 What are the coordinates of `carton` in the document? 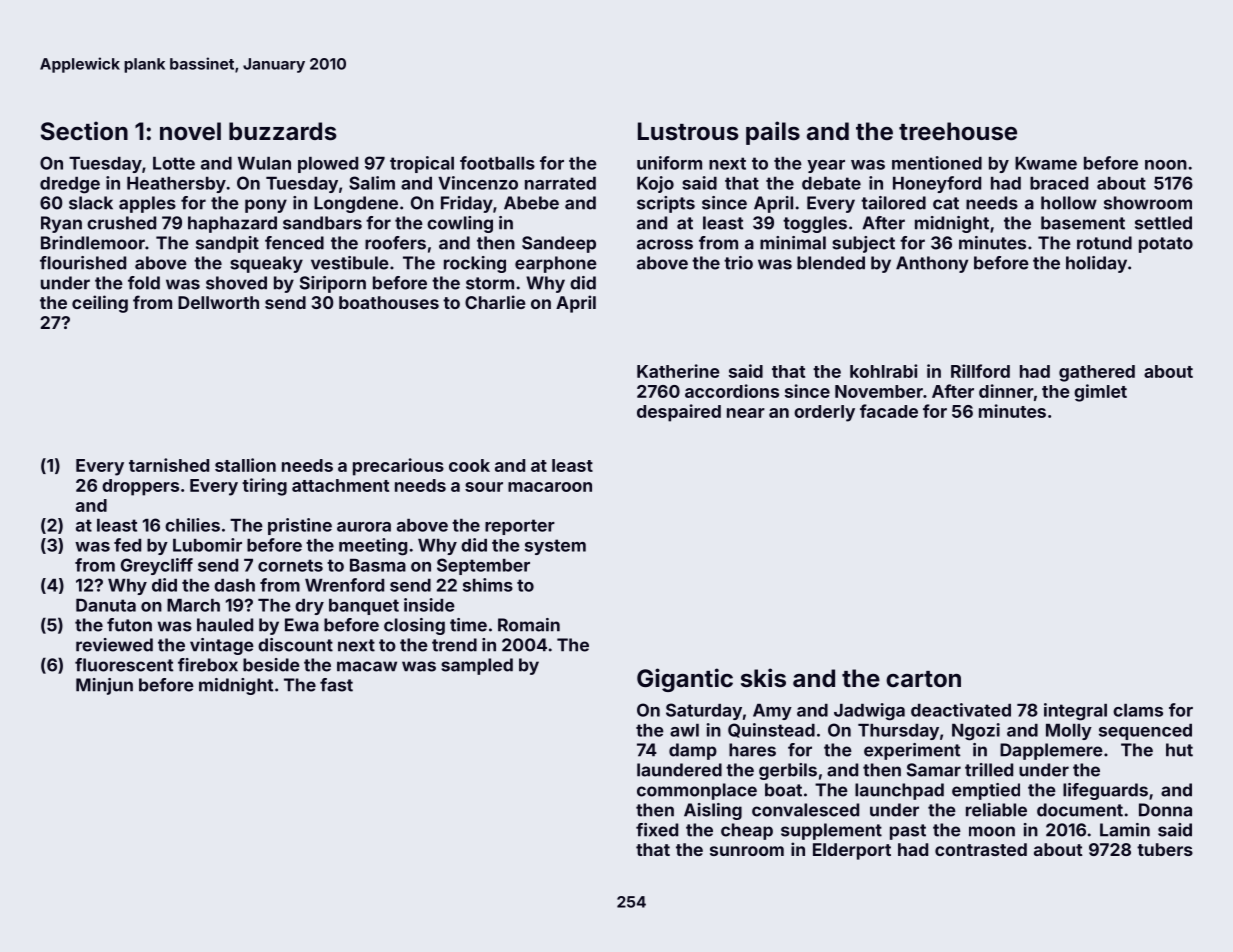 It's located at (923, 679).
